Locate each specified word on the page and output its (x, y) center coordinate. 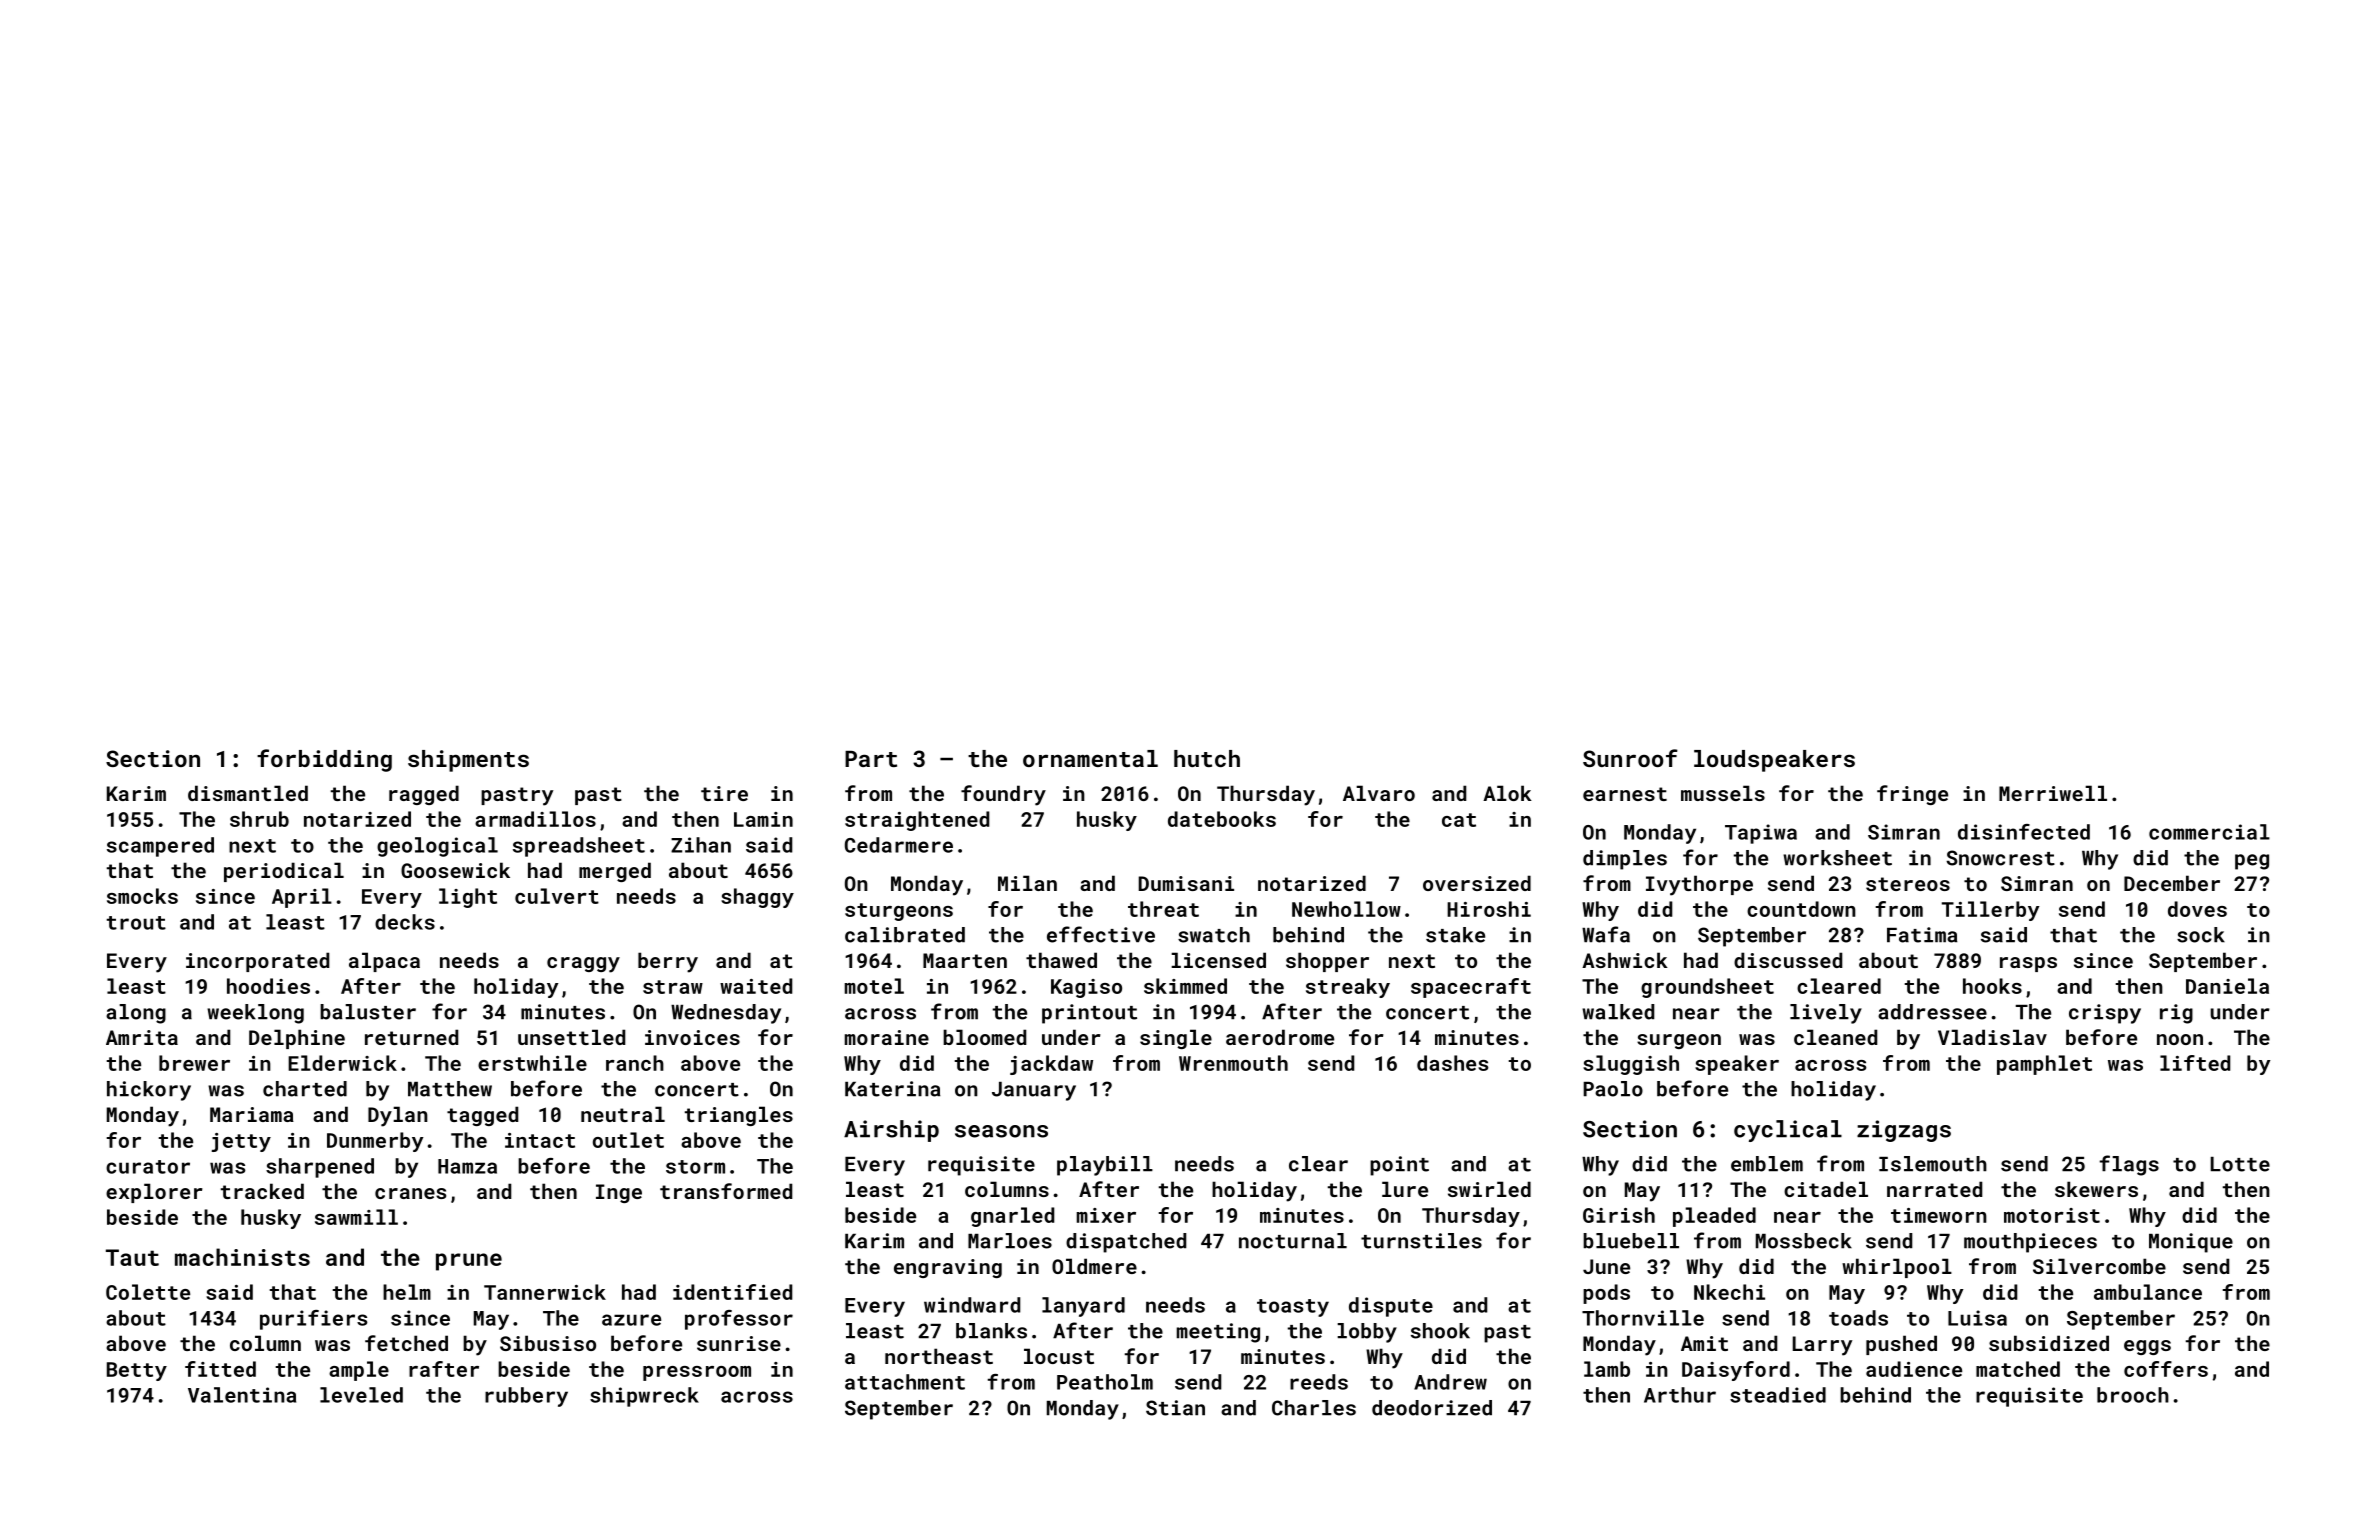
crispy (2105, 1014)
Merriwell (2053, 793)
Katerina (892, 1089)
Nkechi (1729, 1292)
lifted (2195, 1063)
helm (407, 1292)
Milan (1027, 883)
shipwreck (644, 1397)
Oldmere (1094, 1266)
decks (405, 922)
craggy (583, 965)
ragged (424, 795)
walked (1618, 1012)
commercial (2209, 832)
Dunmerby (375, 1142)
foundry (1003, 795)
